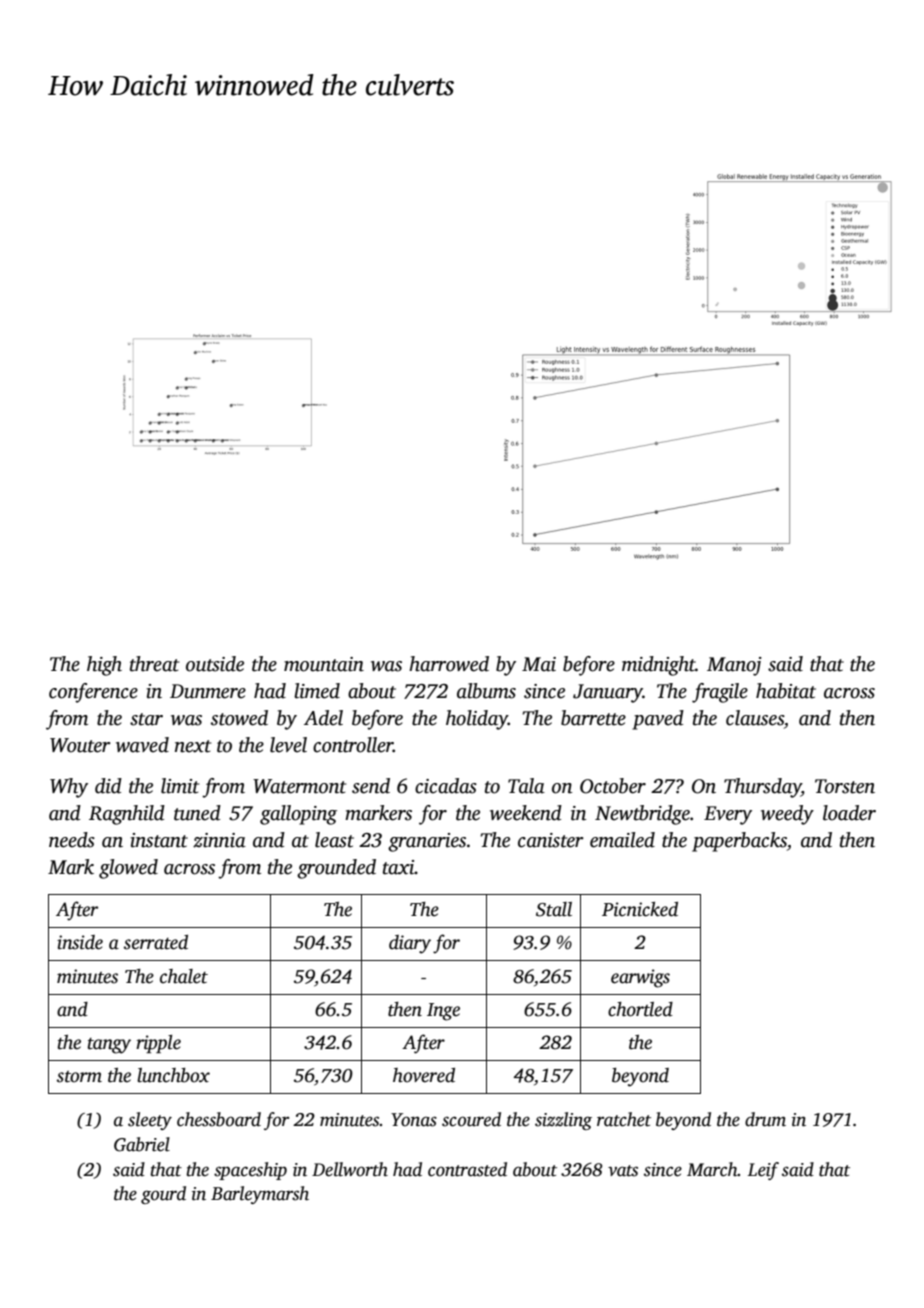 Image resolution: width=924 pixels, height=1308 pixels. Describe the element at coordinates (288, 745) in the image. I see `level` at that location.
